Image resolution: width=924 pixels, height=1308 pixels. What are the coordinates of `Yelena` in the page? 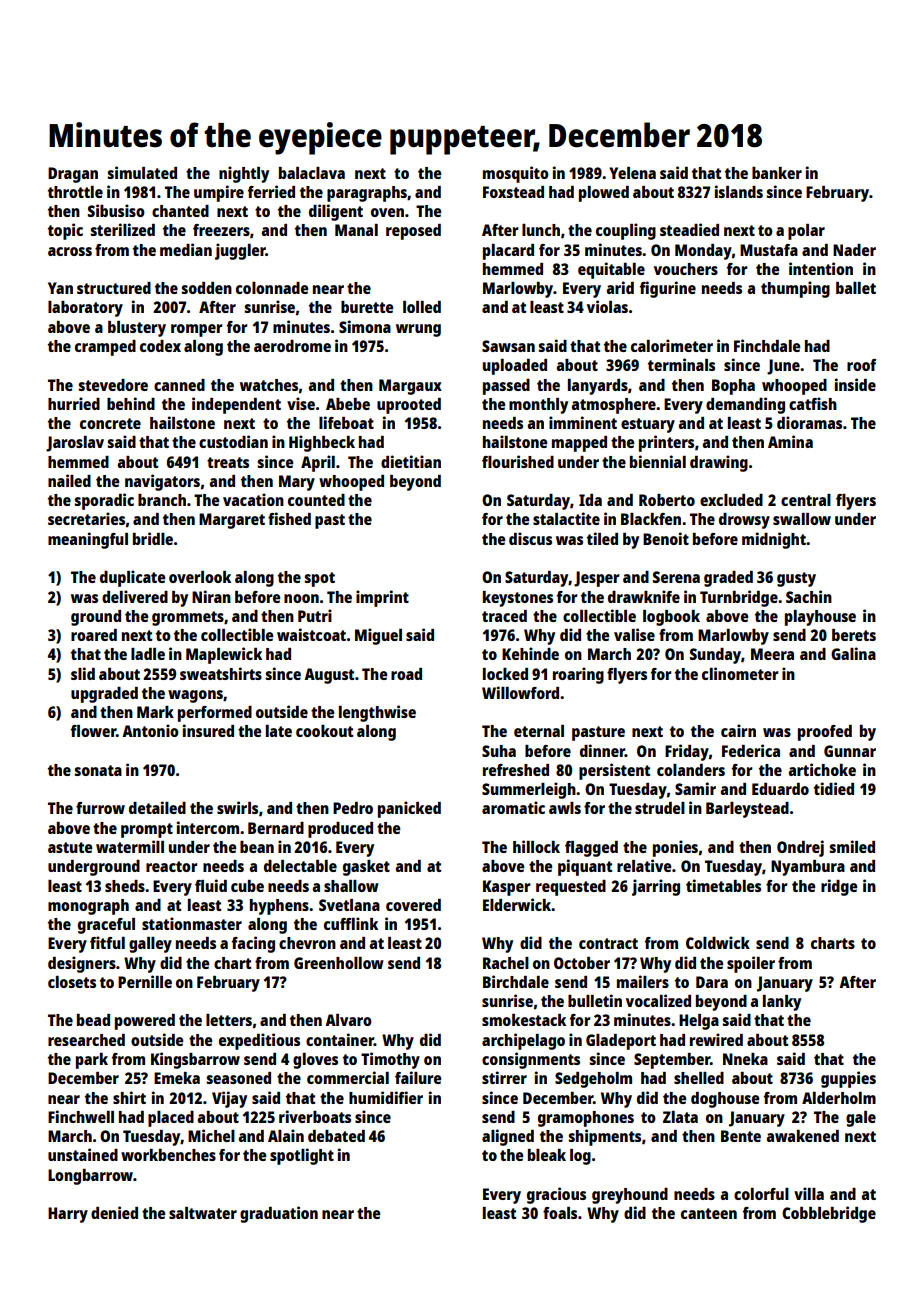 It's located at (632, 173).
